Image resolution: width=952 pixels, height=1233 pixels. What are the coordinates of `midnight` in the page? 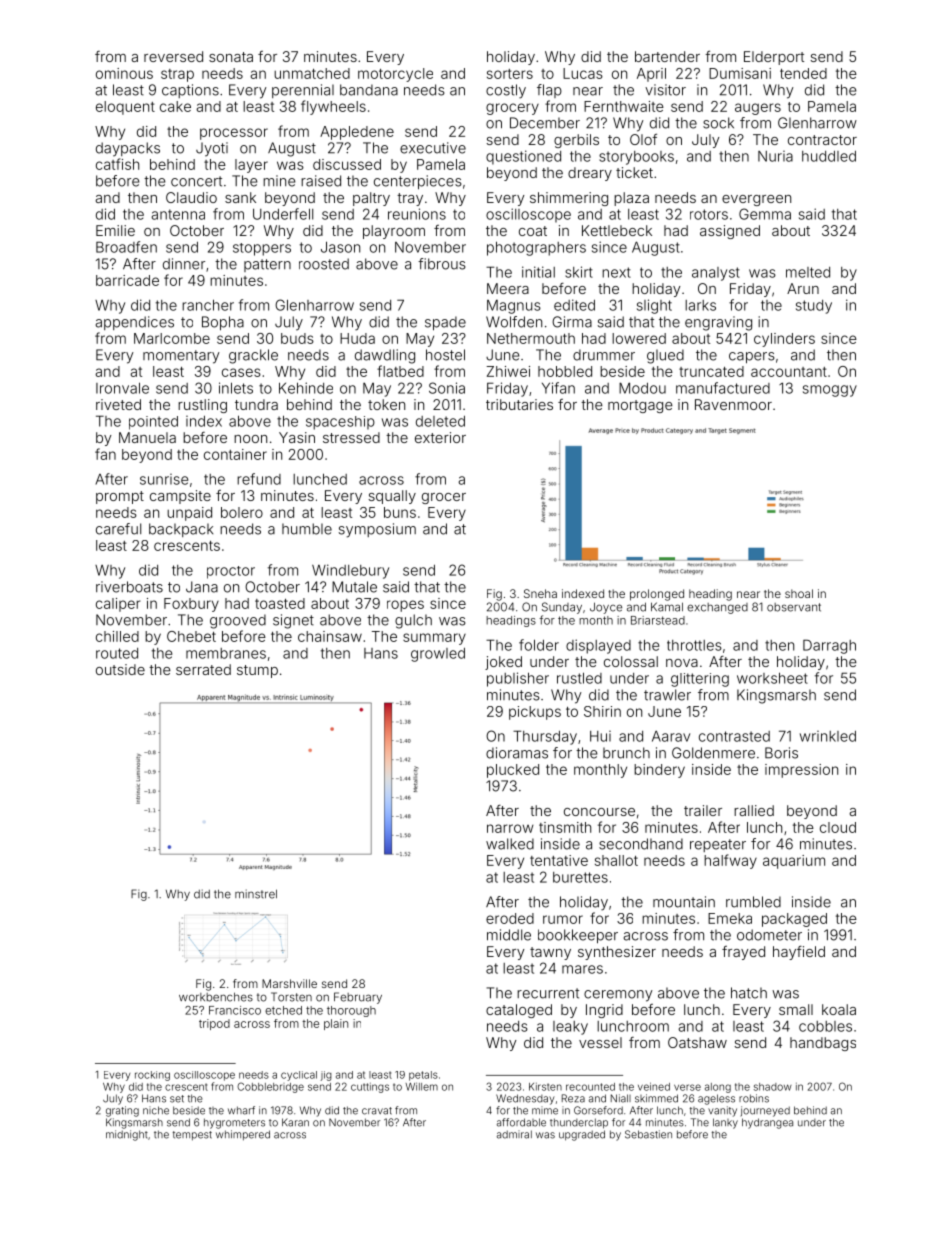 It's located at (127, 1135).
